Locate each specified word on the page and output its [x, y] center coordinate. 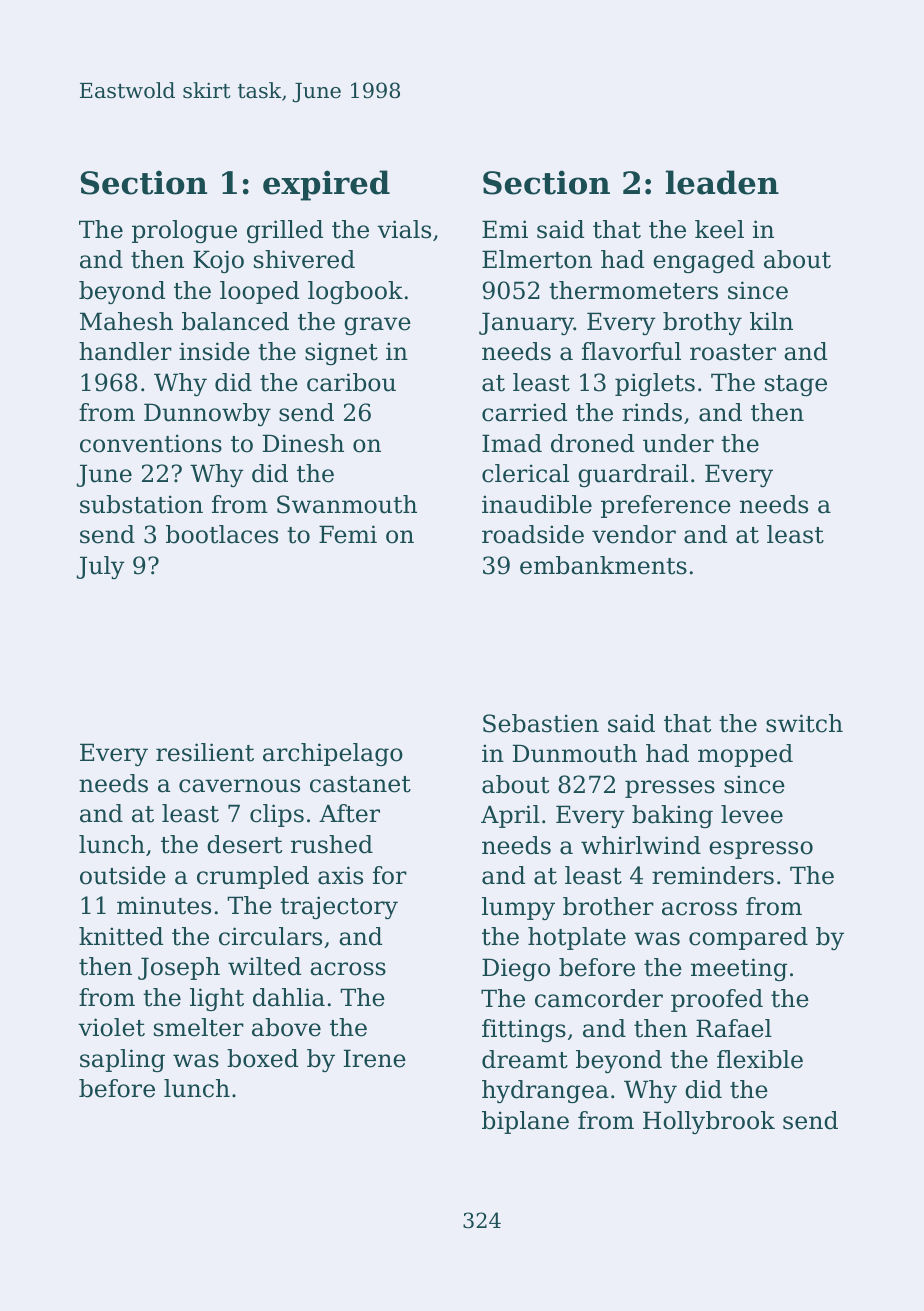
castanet [360, 784]
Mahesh [126, 321]
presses [670, 789]
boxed [262, 1058]
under [678, 443]
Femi [348, 534]
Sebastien [541, 723]
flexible [760, 1059]
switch [804, 723]
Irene [375, 1058]
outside [123, 875]
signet [341, 353]
